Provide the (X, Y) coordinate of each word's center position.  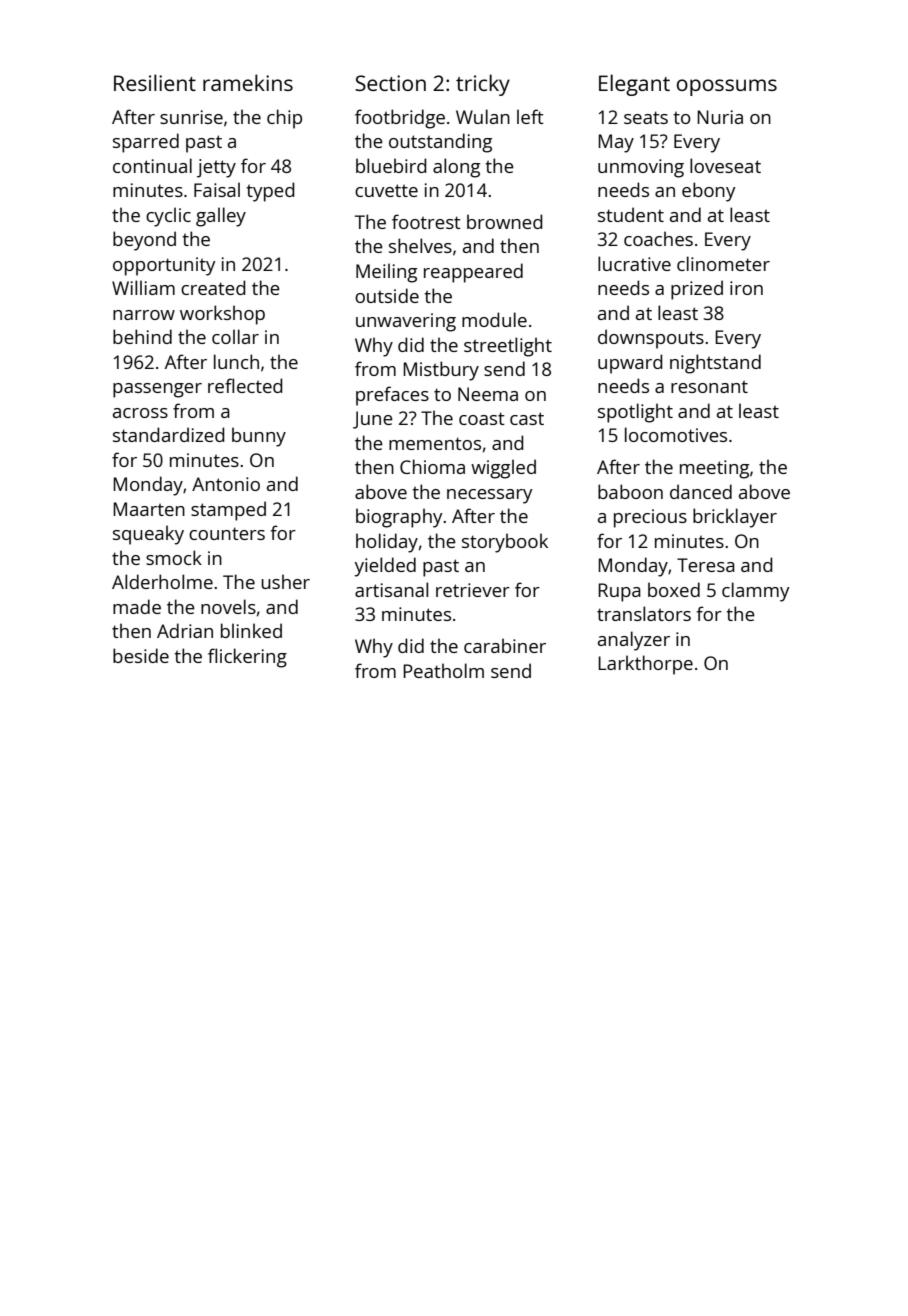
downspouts (651, 339)
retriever (473, 590)
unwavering (406, 322)
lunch (236, 361)
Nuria (720, 117)
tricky (483, 85)
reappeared (473, 273)
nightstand (715, 364)
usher (285, 581)
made (137, 606)
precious (650, 518)
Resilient (155, 82)
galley (221, 217)
